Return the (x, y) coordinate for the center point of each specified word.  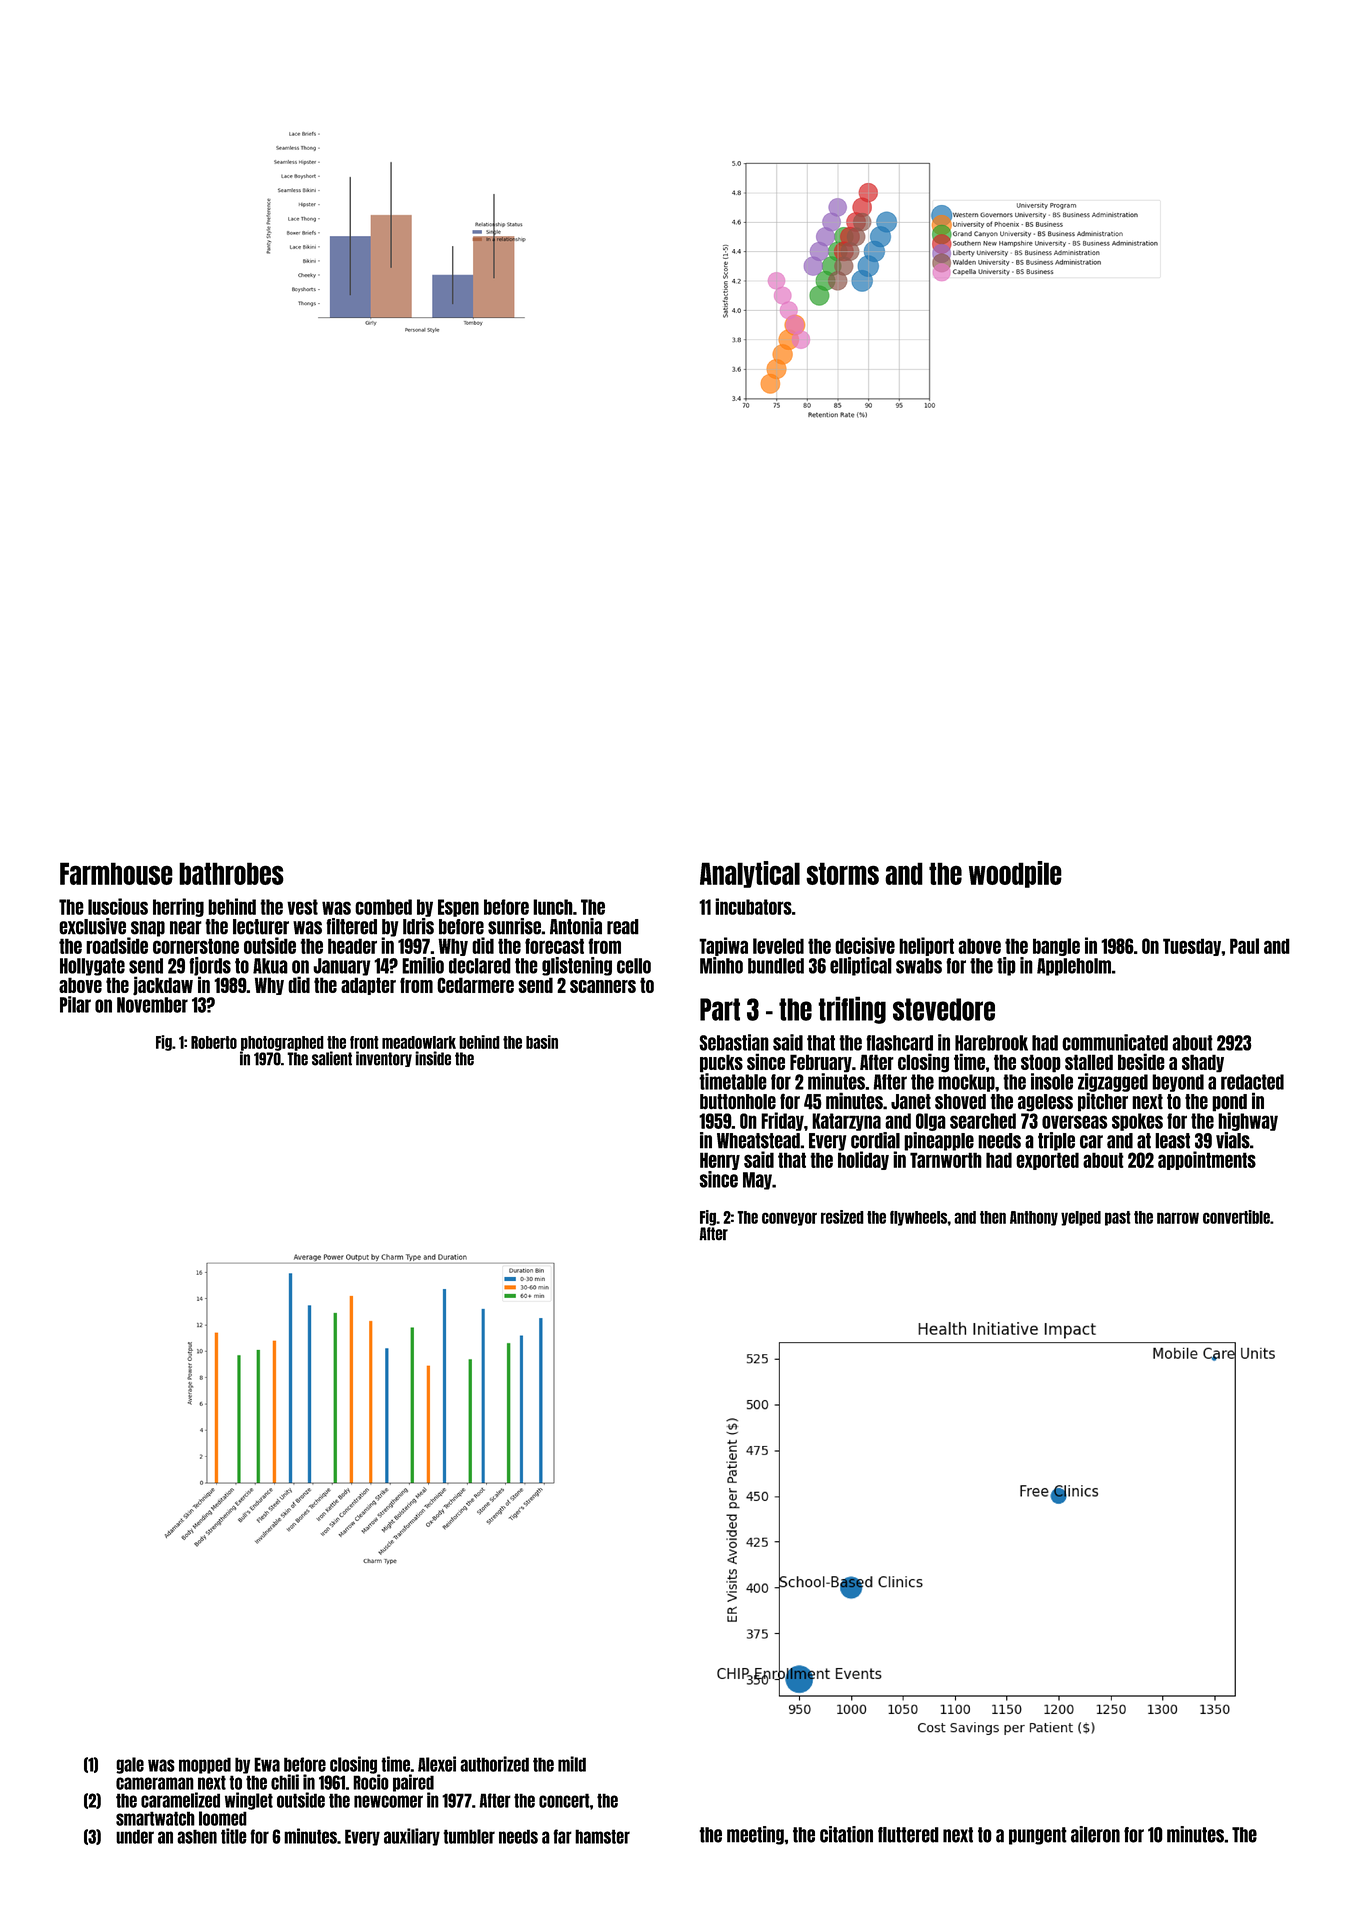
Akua (270, 966)
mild (572, 1764)
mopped (205, 1765)
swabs (919, 966)
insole (1052, 1081)
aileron (1095, 1834)
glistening (577, 966)
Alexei (437, 1764)
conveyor (789, 1219)
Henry (720, 1161)
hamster (602, 1836)
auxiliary (412, 1837)
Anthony (1034, 1218)
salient (332, 1058)
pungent (1038, 1836)
